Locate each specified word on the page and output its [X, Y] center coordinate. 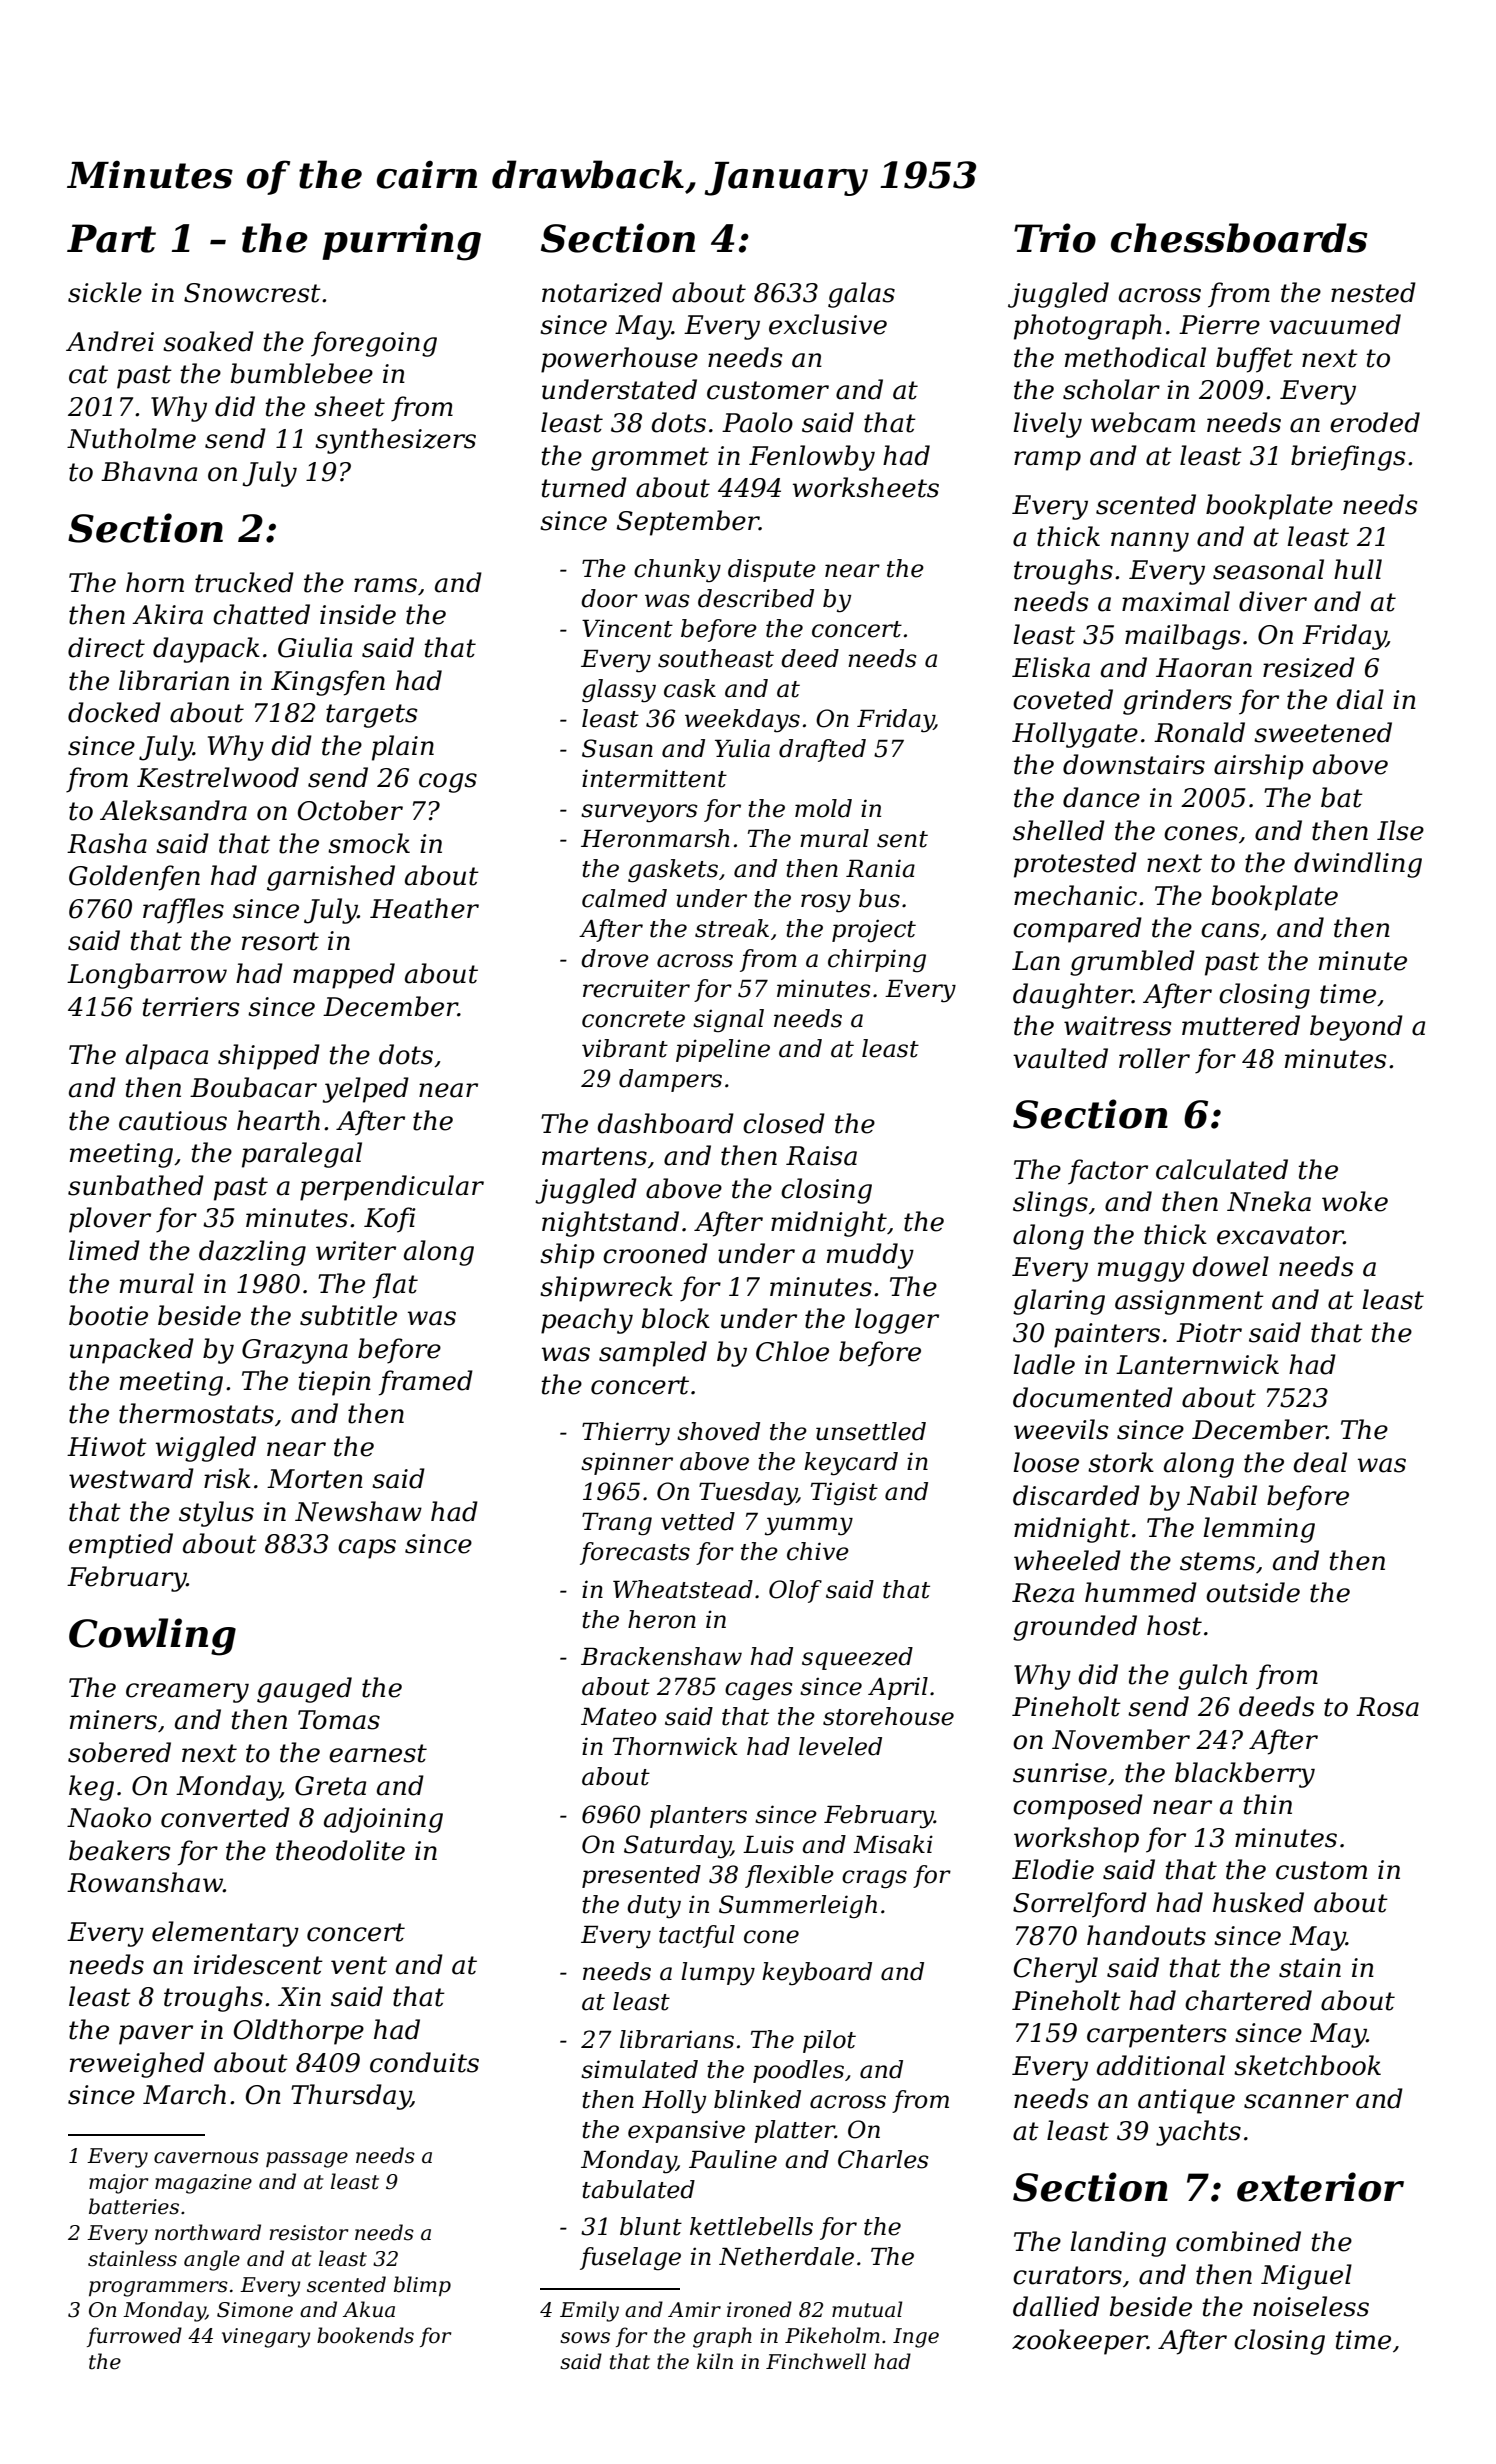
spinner [627, 1463]
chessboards [1239, 238]
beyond [1356, 1028]
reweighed [137, 2065]
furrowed [134, 2337]
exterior [1320, 2187]
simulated [639, 2069]
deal [1320, 1462]
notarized [602, 292]
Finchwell [816, 2361]
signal [728, 1020]
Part [111, 238]
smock [369, 843]
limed [104, 1250]
